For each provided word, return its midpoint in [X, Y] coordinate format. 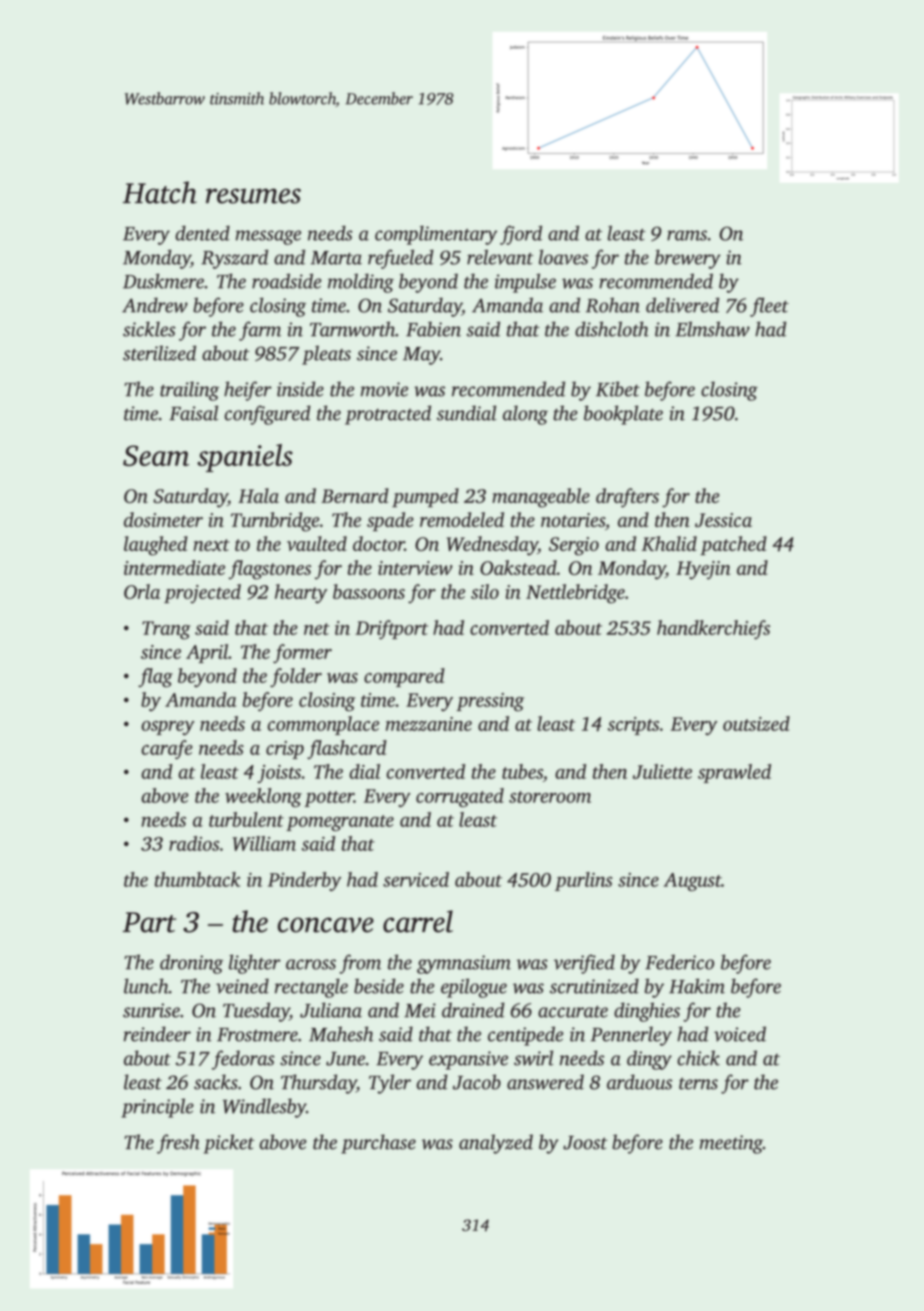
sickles [149, 329]
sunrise [151, 1010]
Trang [166, 630]
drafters [627, 498]
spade [390, 522]
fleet [769, 307]
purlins [583, 881]
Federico [679, 962]
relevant [500, 257]
